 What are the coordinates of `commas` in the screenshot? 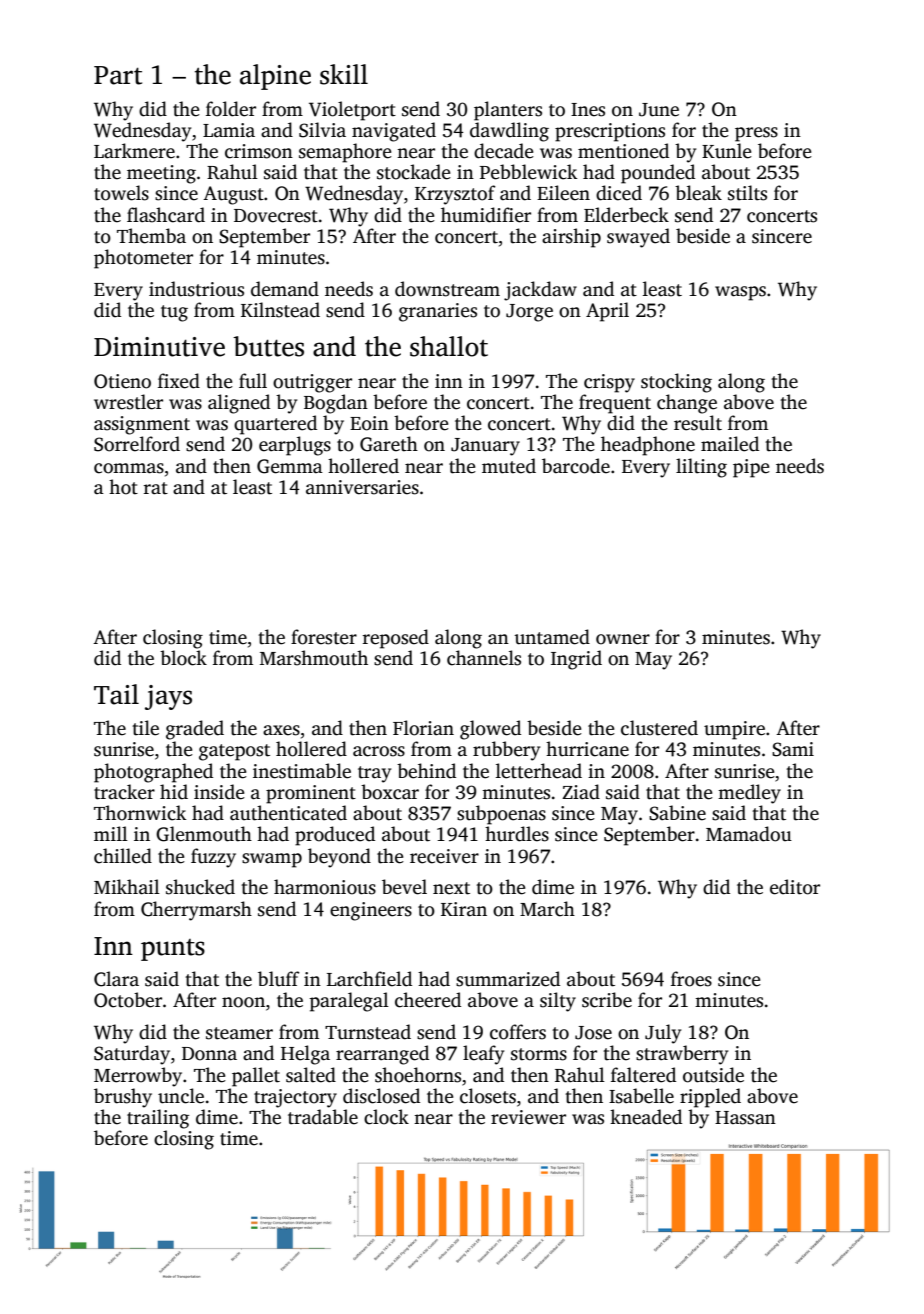 It's located at (129, 468).
